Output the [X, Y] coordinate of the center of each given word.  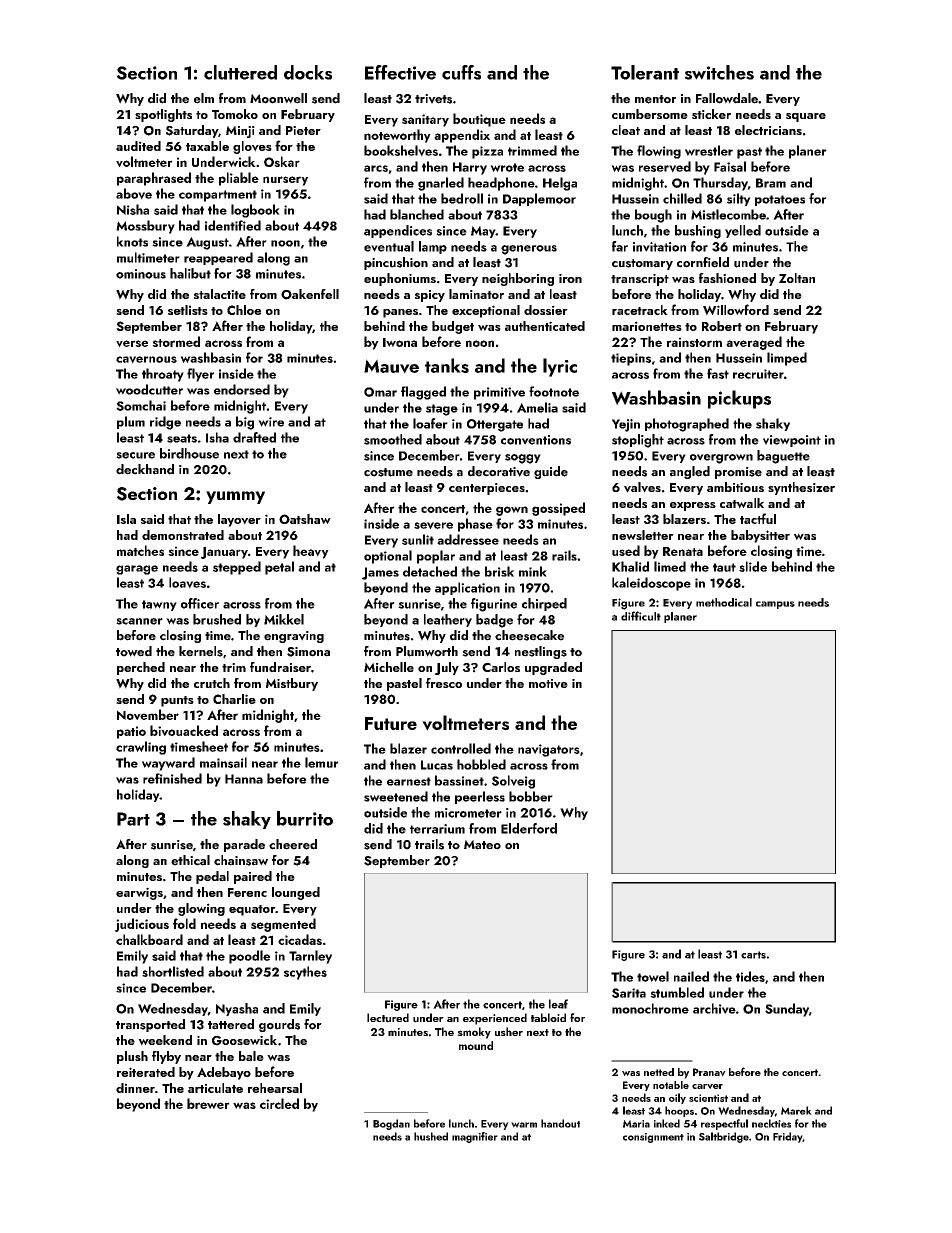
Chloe [244, 310]
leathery [448, 620]
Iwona [400, 342]
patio [131, 732]
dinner [135, 1088]
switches [719, 72]
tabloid [548, 1017]
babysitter [760, 536]
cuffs [461, 72]
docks [308, 72]
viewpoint [792, 441]
